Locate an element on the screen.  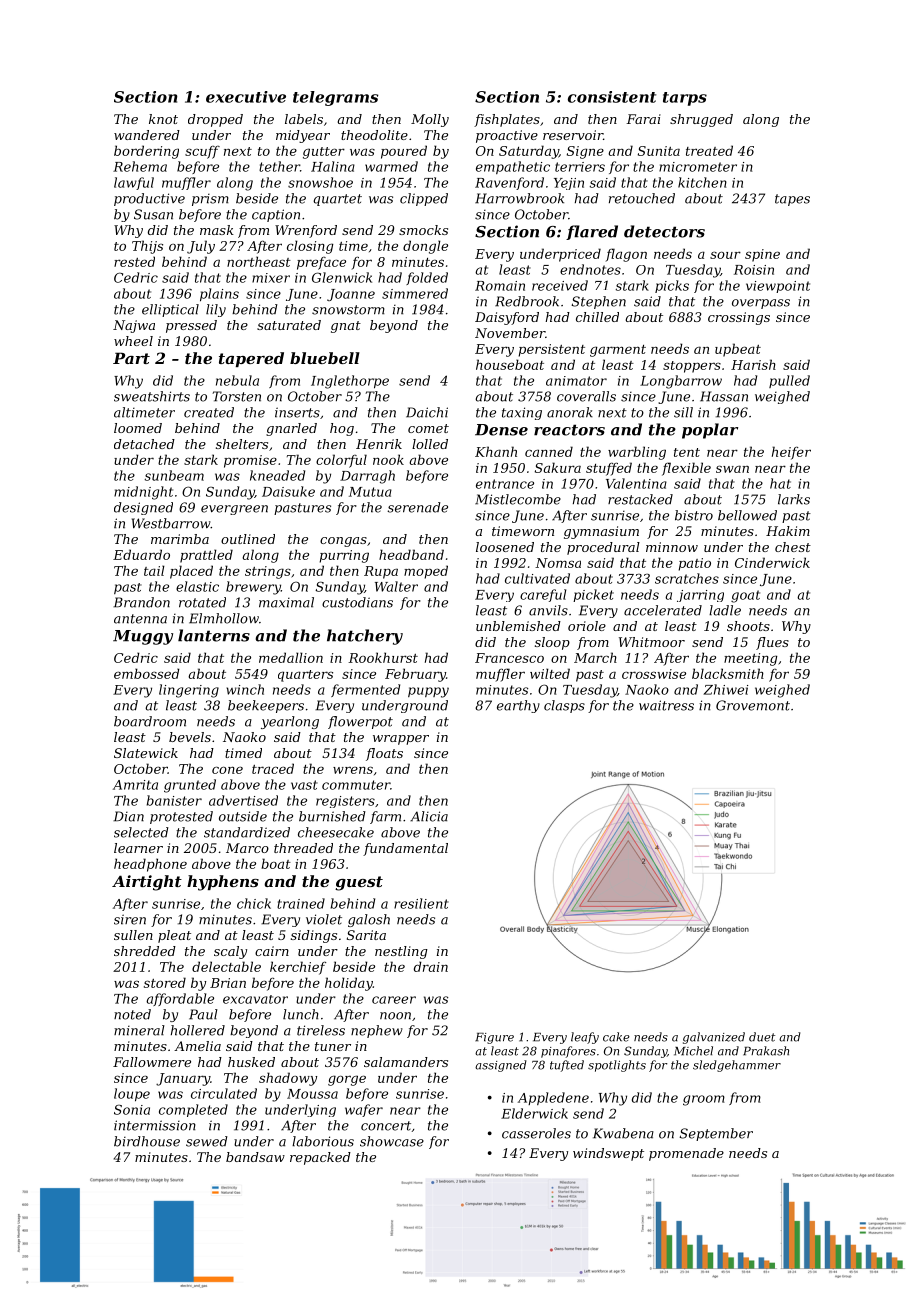
trained is located at coordinates (301, 903).
